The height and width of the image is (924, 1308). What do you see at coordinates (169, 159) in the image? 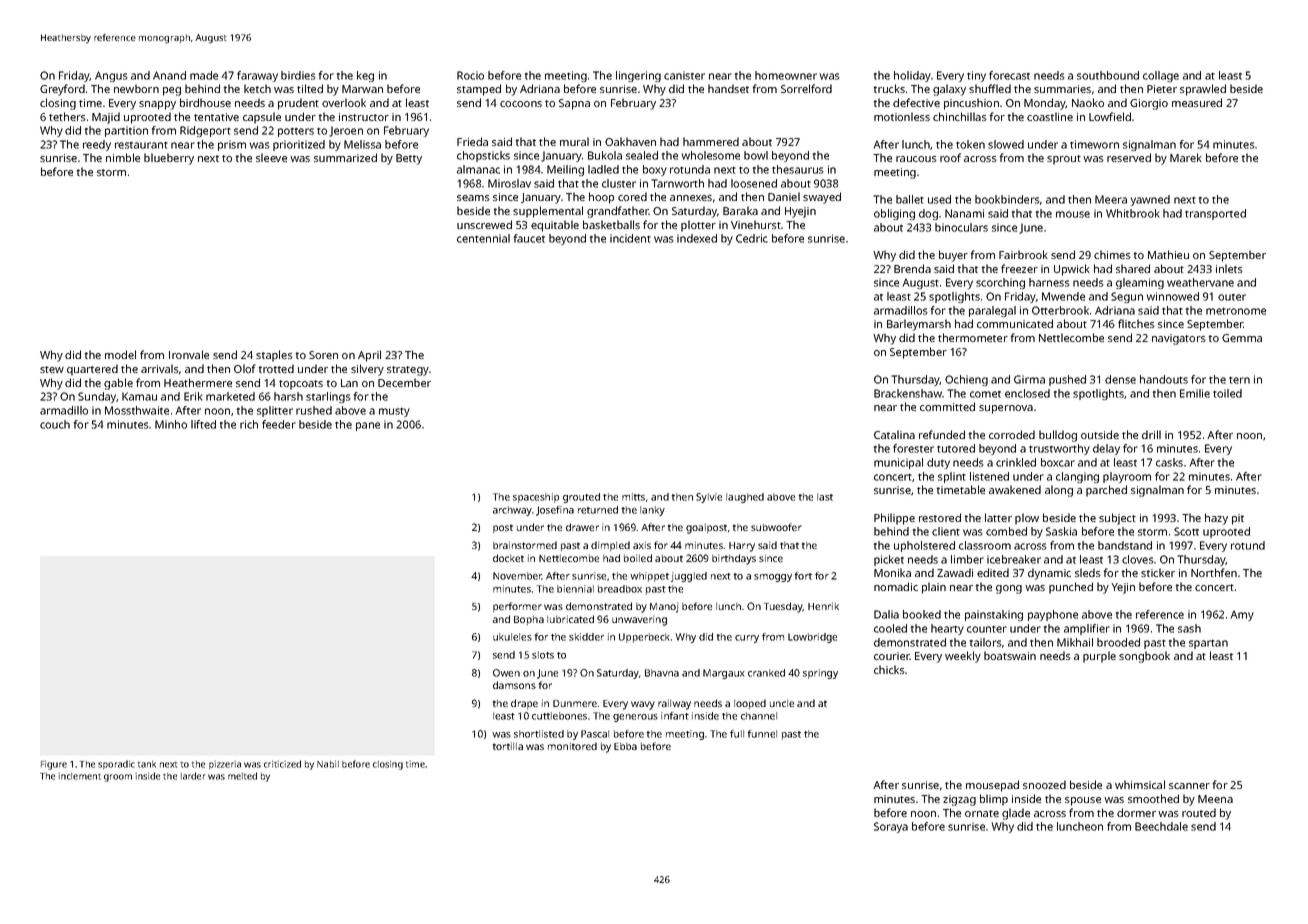
I see `blueberry` at bounding box center [169, 159].
